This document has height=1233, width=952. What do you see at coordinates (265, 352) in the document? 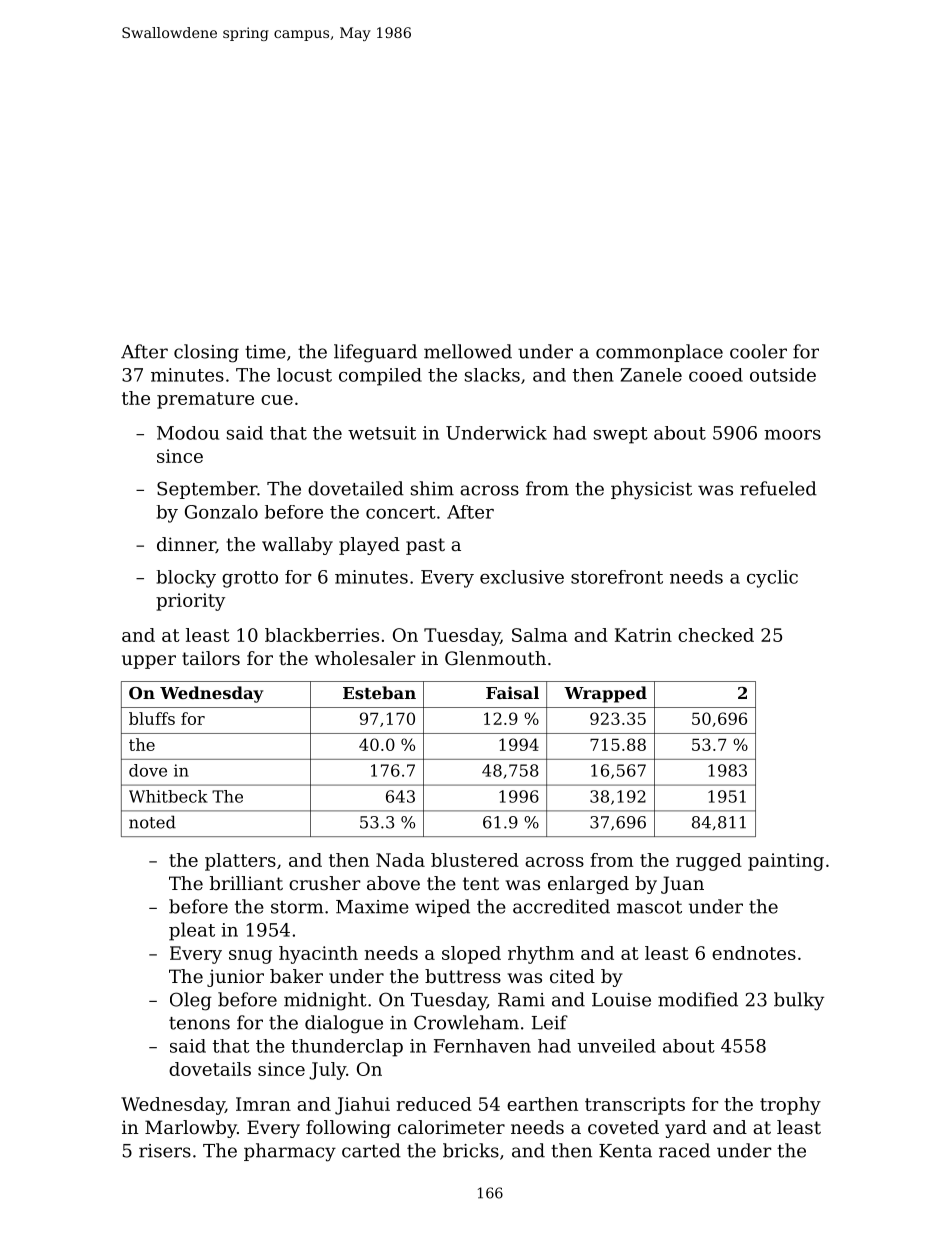
I see `time` at bounding box center [265, 352].
